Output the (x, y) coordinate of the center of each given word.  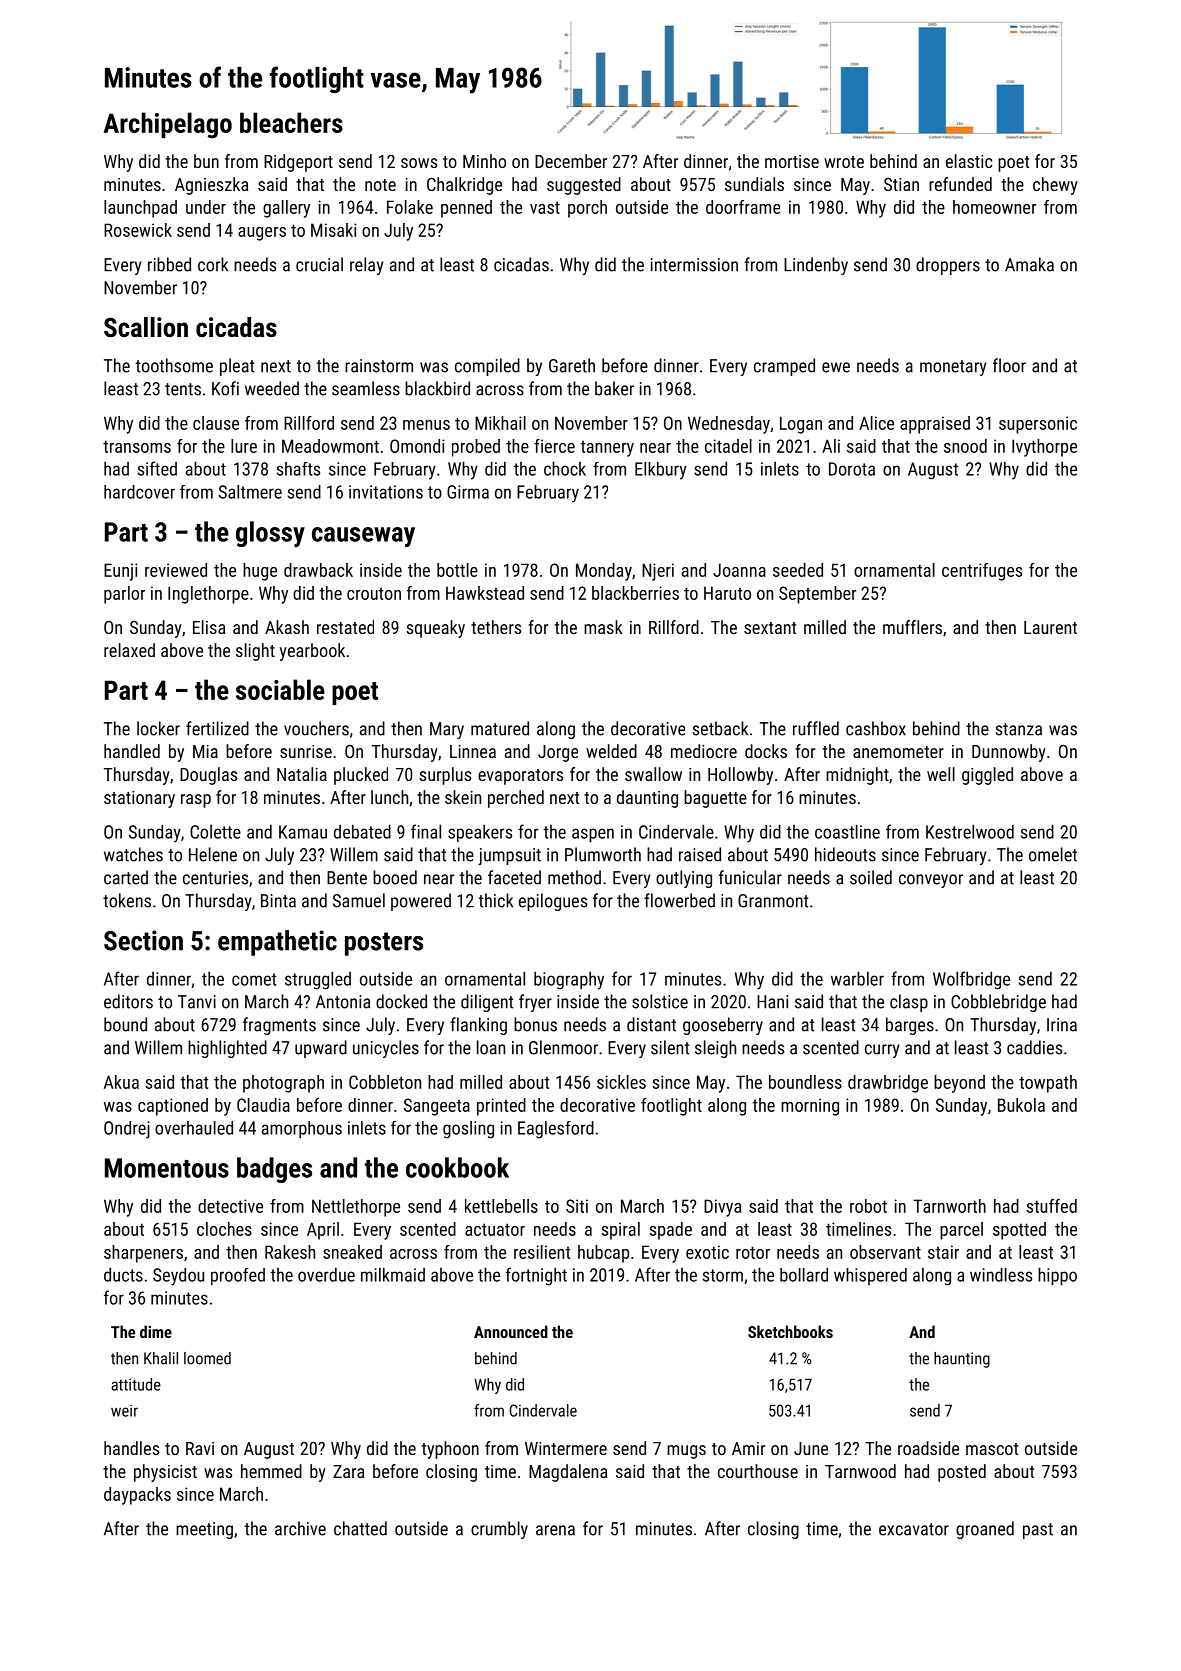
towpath (1048, 1084)
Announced (511, 1331)
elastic (969, 161)
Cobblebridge (998, 1003)
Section (143, 940)
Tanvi (197, 1002)
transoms (137, 446)
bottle (457, 570)
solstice (660, 1001)
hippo (1057, 1276)
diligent (487, 1003)
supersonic (1038, 425)
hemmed (271, 1471)
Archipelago (167, 125)
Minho (484, 161)
